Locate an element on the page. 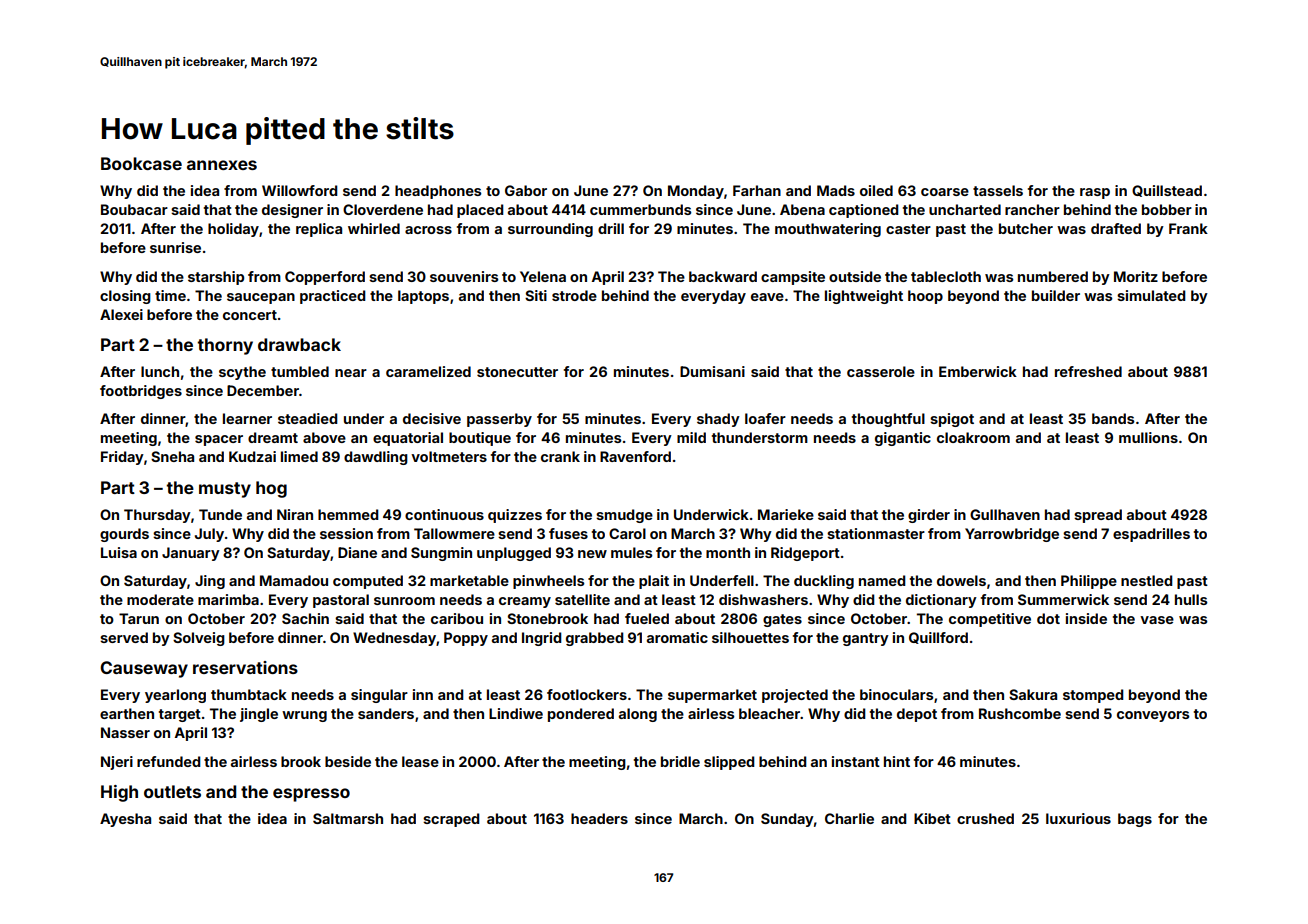 This image has width=1308, height=924. Sachin is located at coordinates (305, 618).
